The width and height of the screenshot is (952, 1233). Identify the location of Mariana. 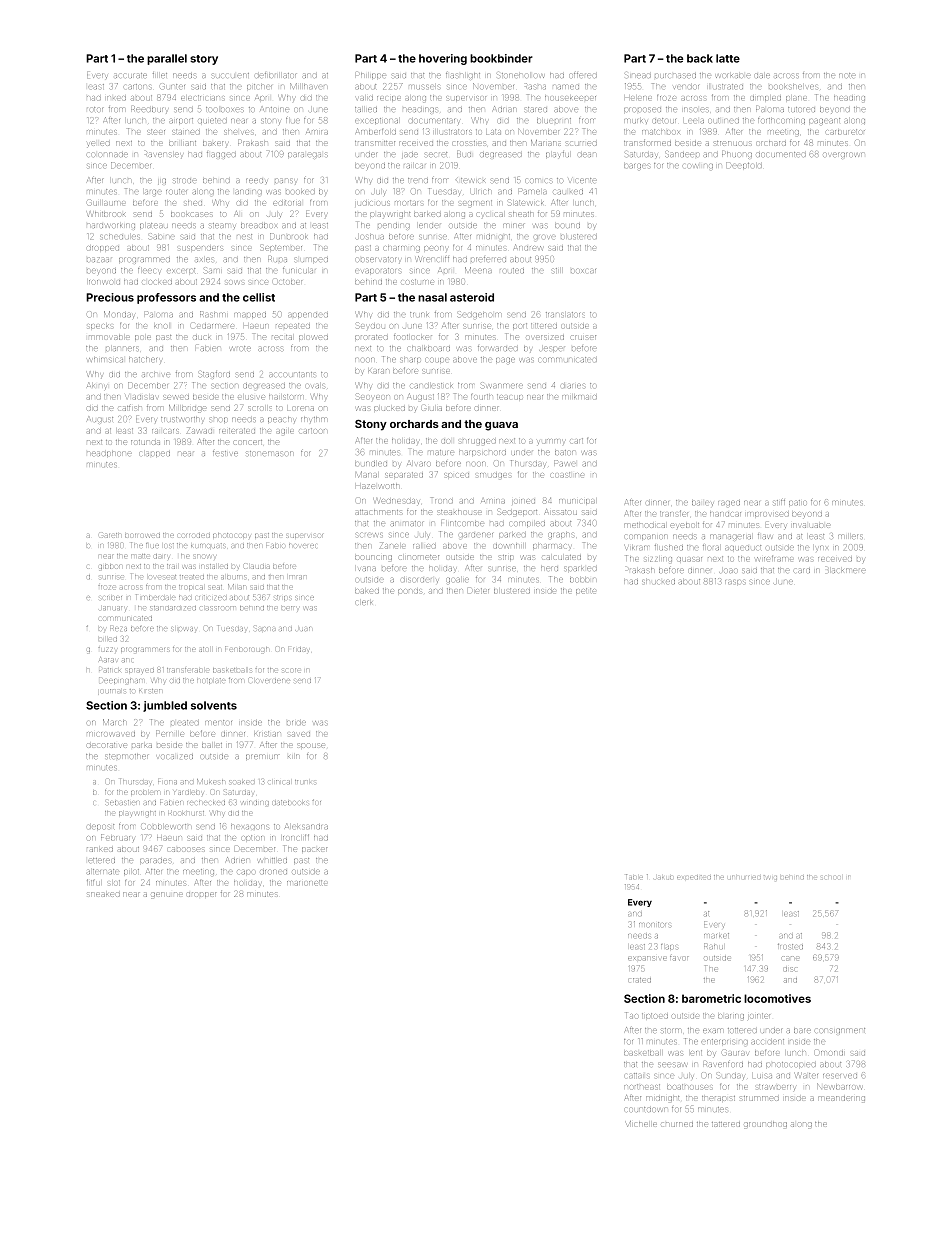
(546, 143).
